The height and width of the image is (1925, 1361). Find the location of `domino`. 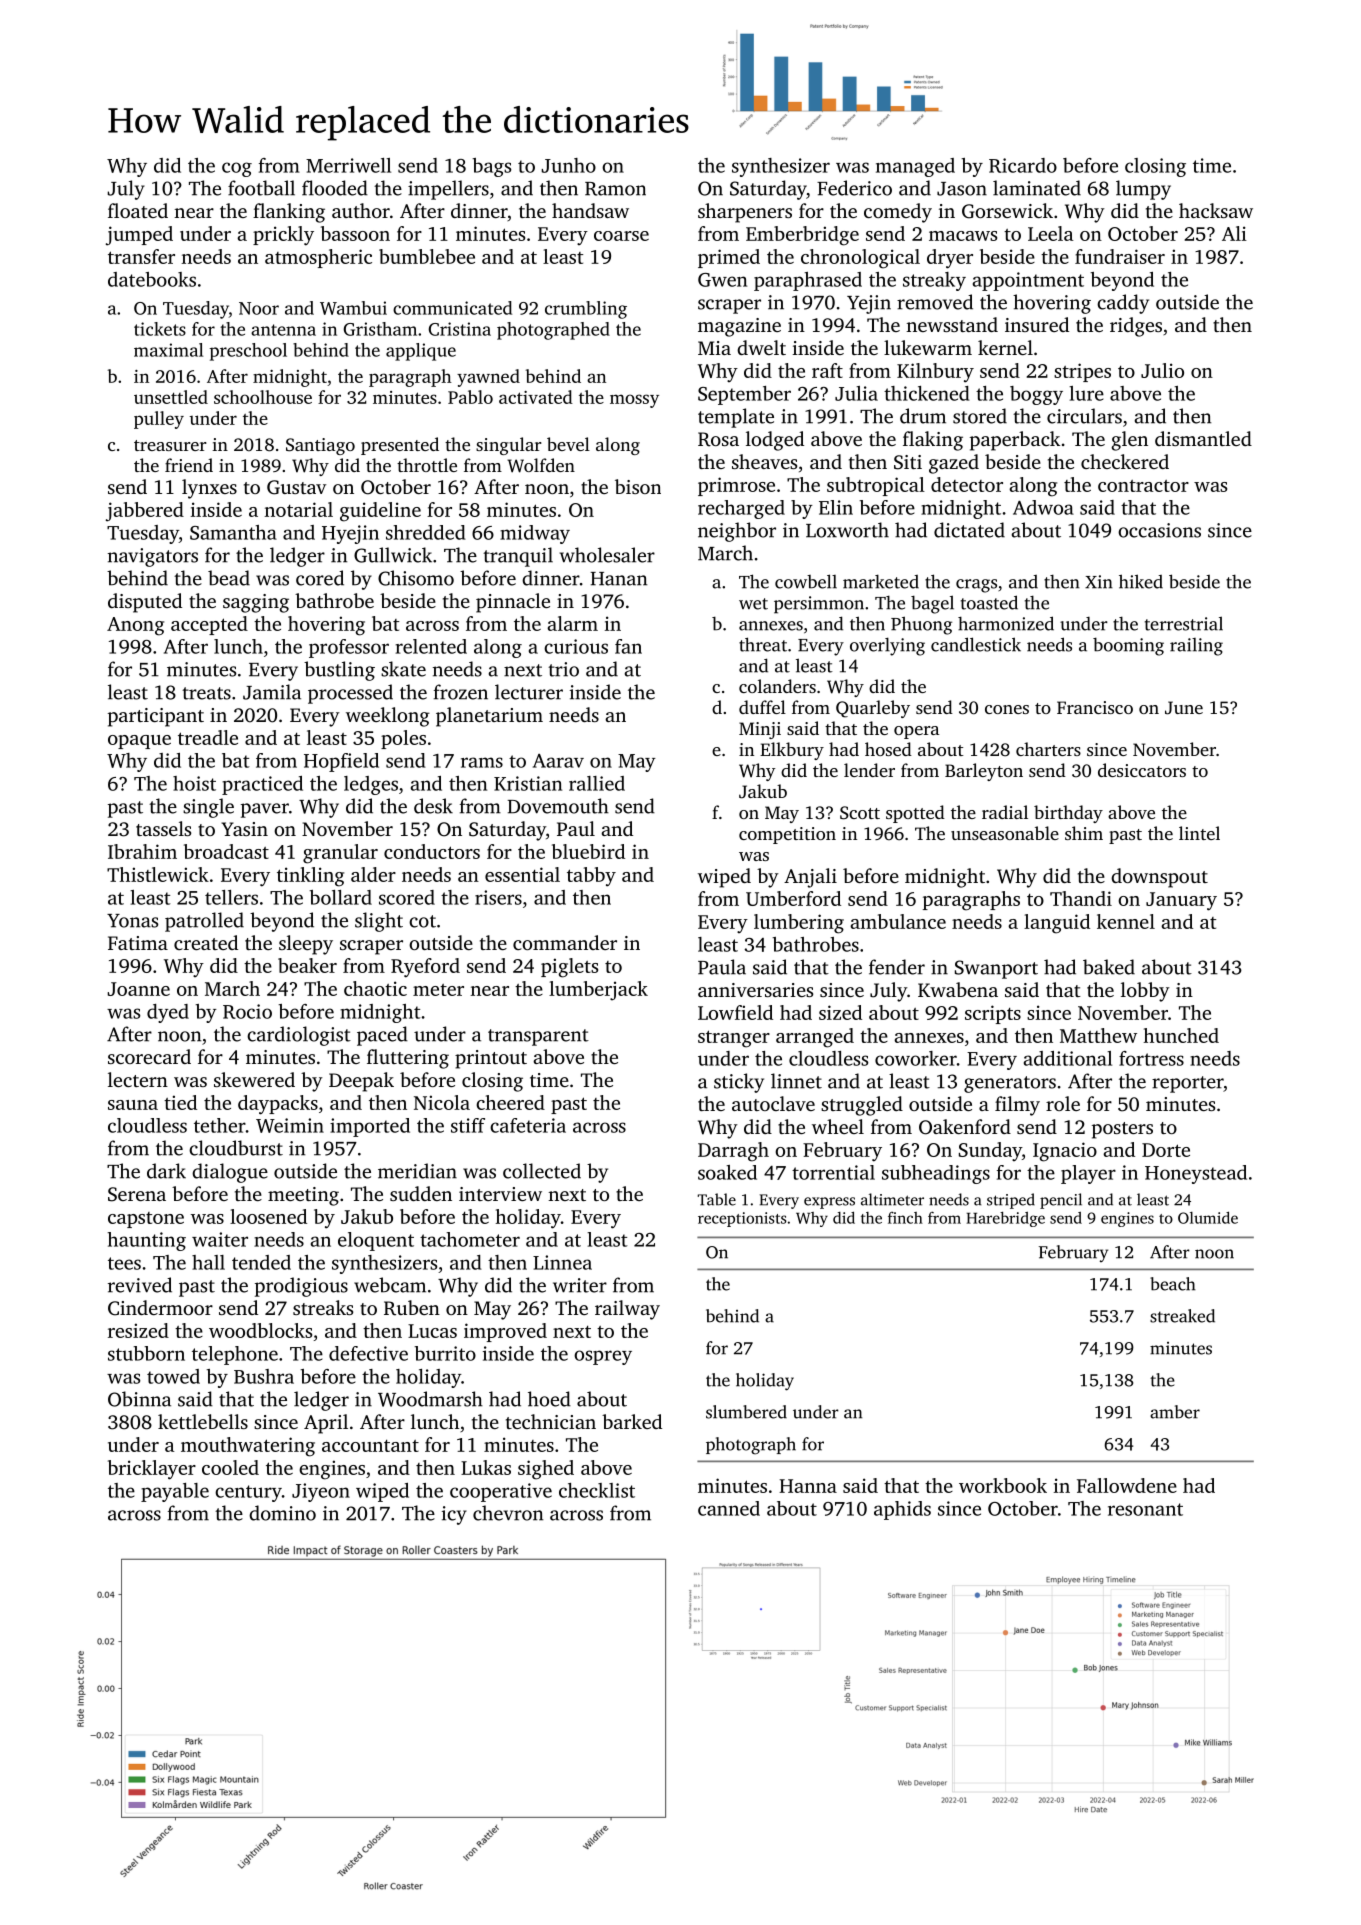

domino is located at coordinates (282, 1513).
